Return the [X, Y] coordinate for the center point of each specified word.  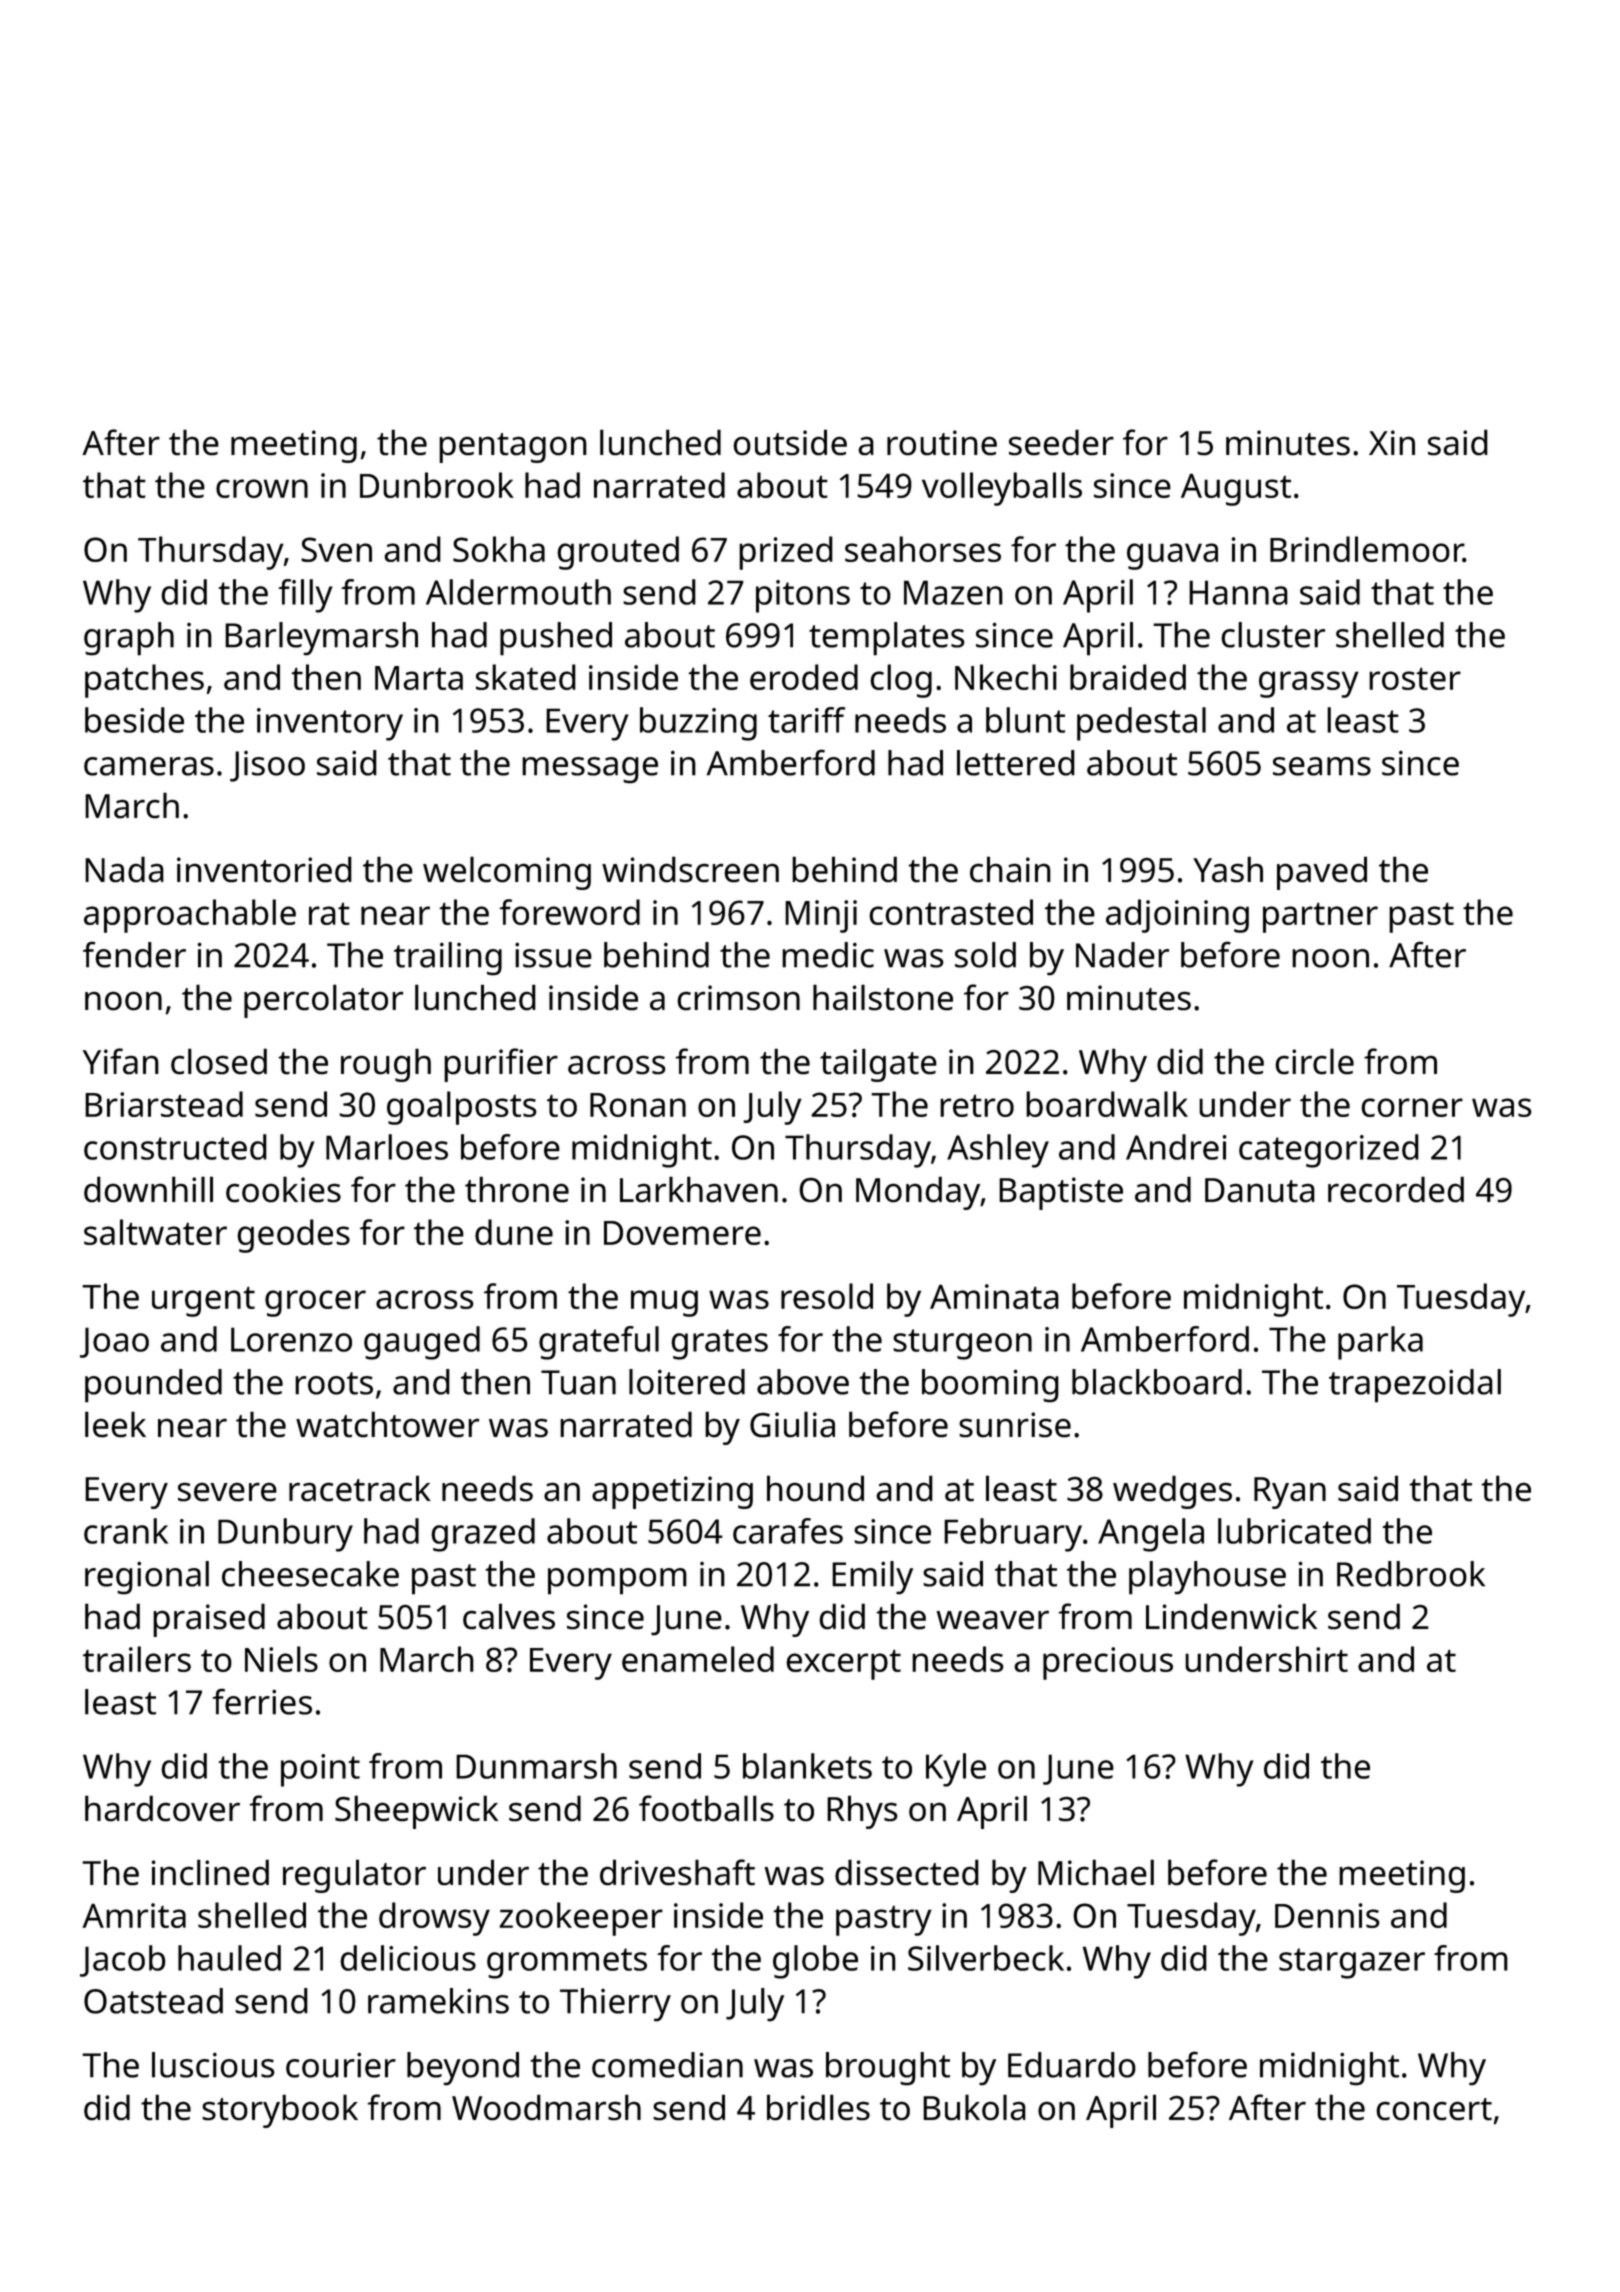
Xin [1392, 442]
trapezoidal [1415, 1386]
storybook [280, 2111]
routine [942, 443]
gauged [422, 1343]
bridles [818, 2107]
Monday [918, 1193]
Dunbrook [437, 485]
